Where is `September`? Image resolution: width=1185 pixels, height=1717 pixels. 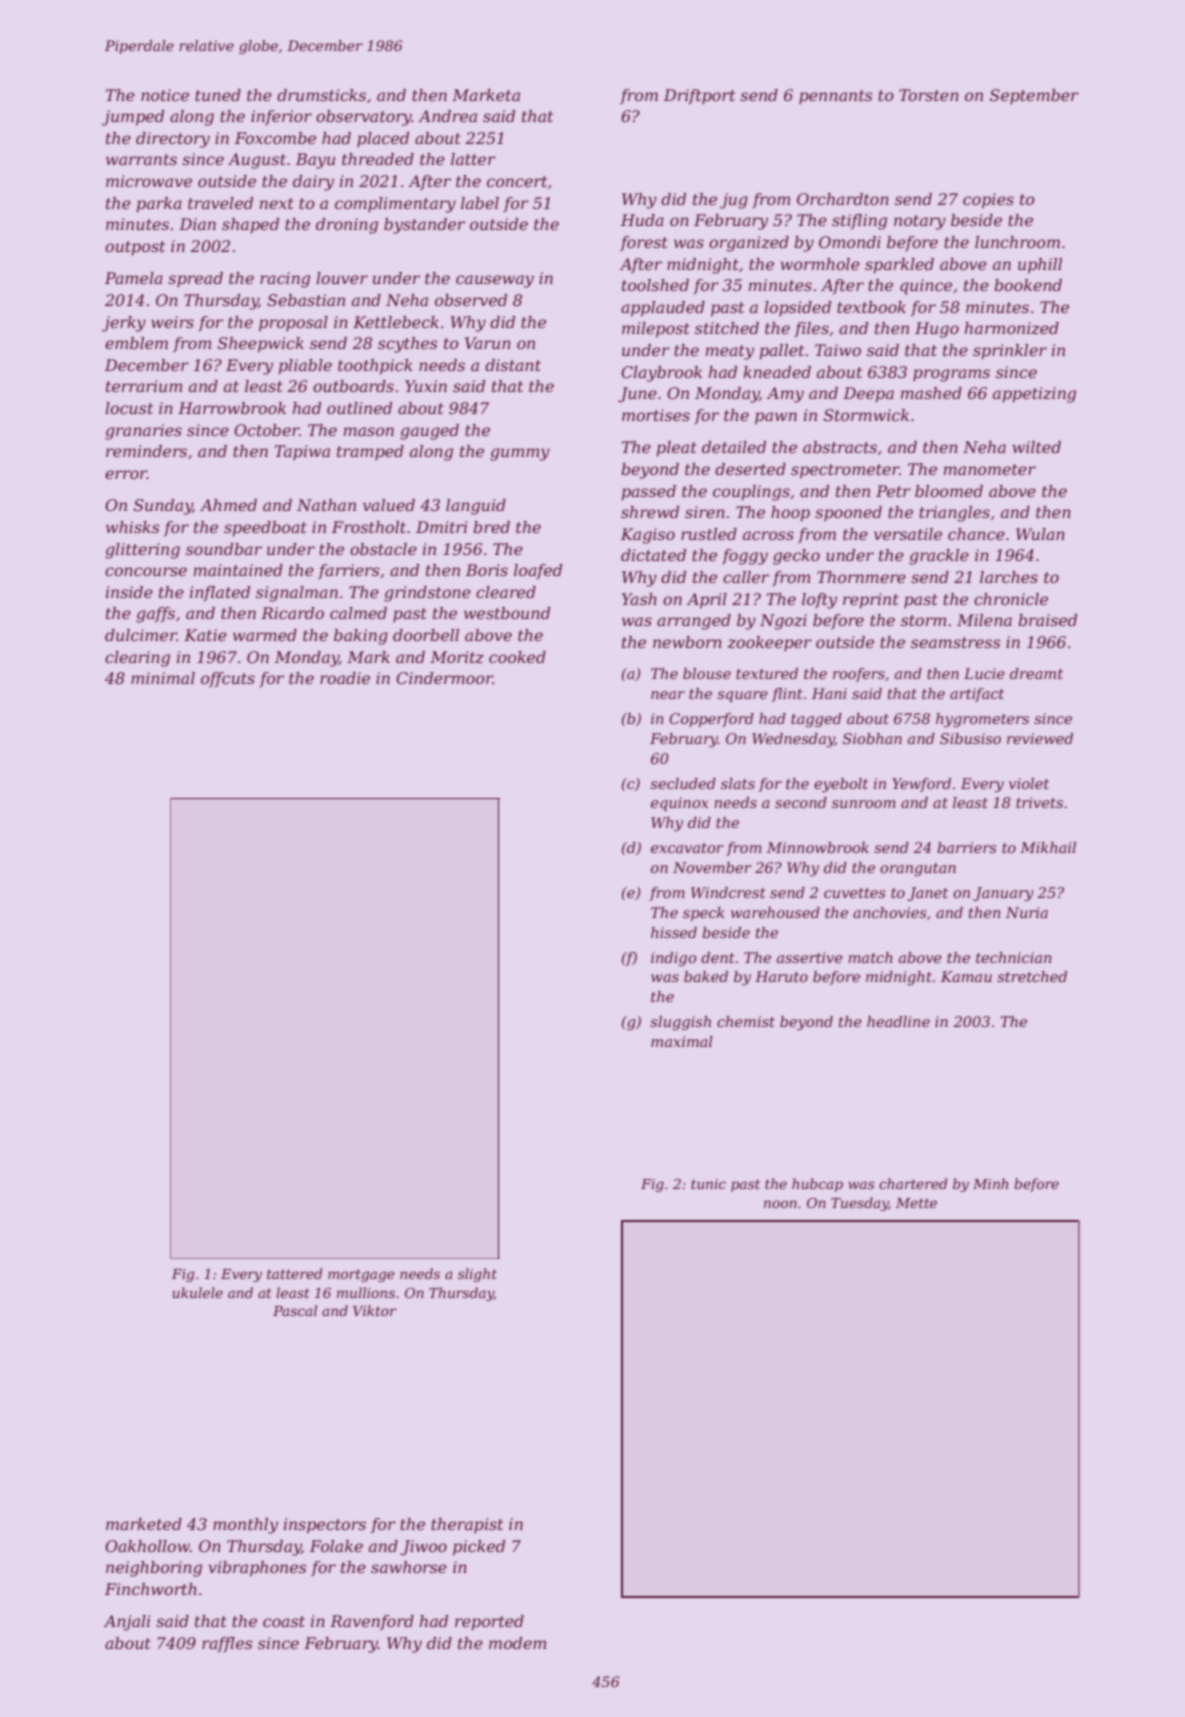 September is located at coordinates (1034, 97).
